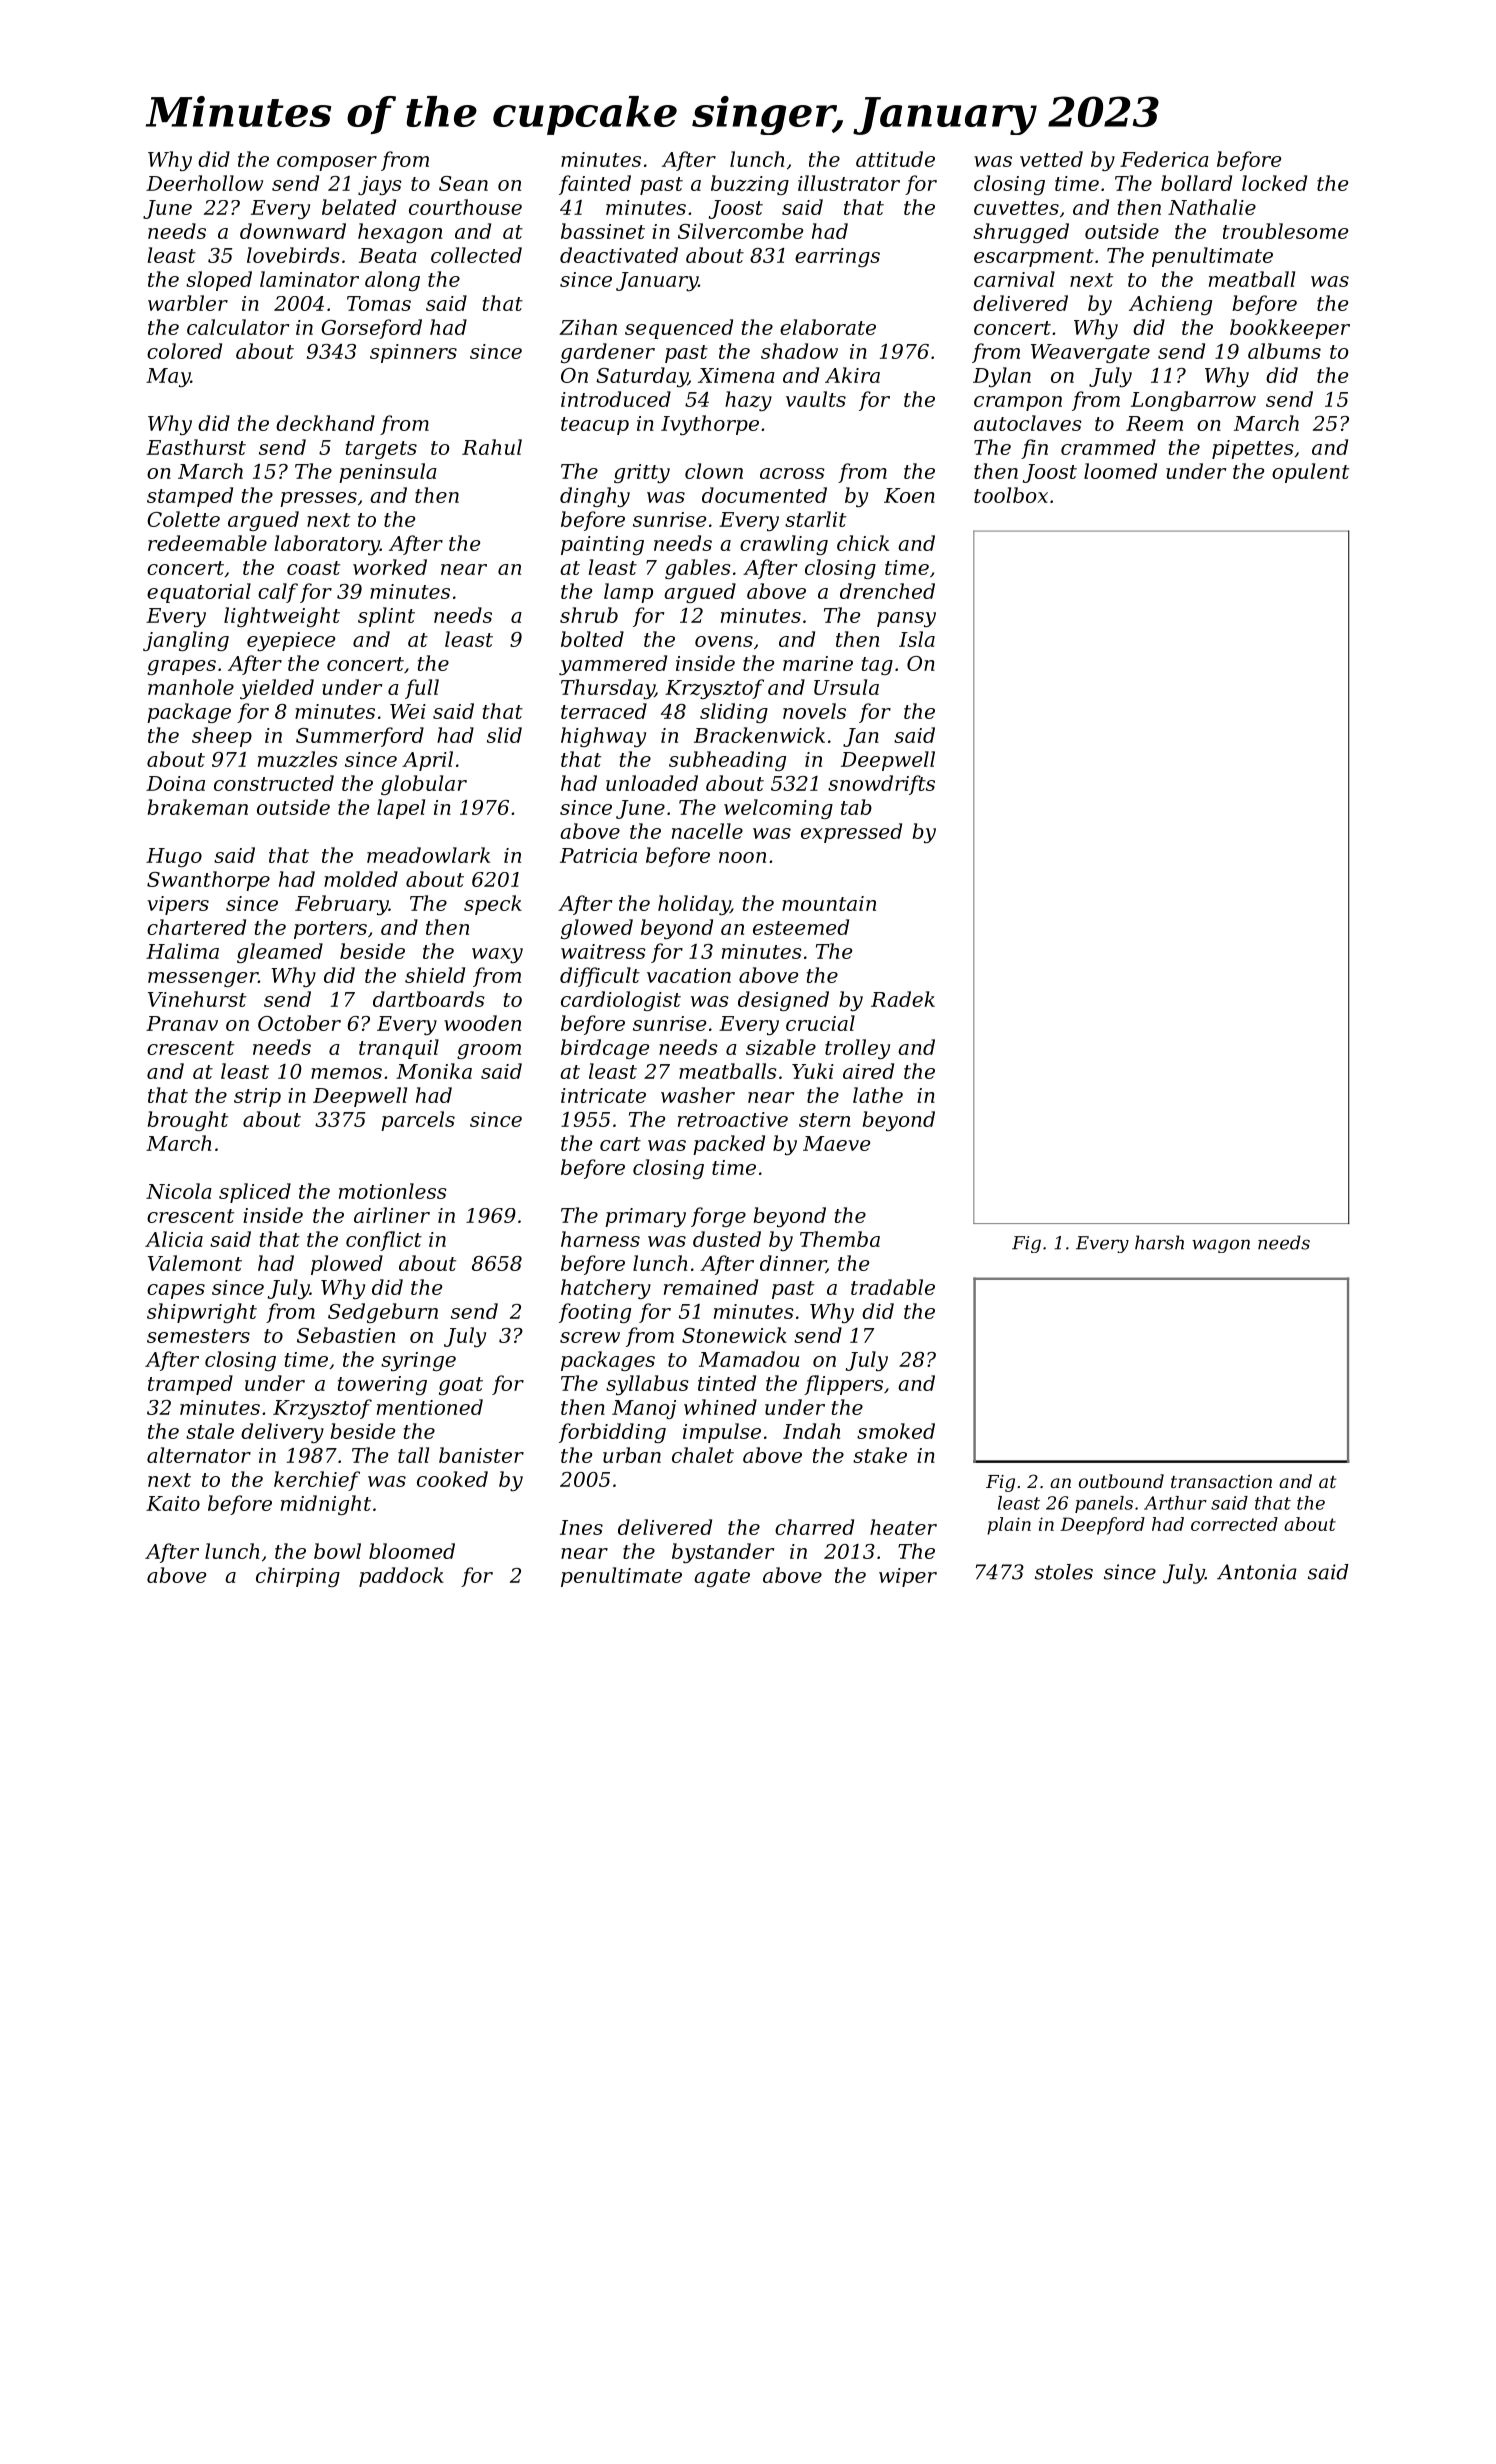  Describe the element at coordinates (729, 1145) in the page. I see `packed` at that location.
